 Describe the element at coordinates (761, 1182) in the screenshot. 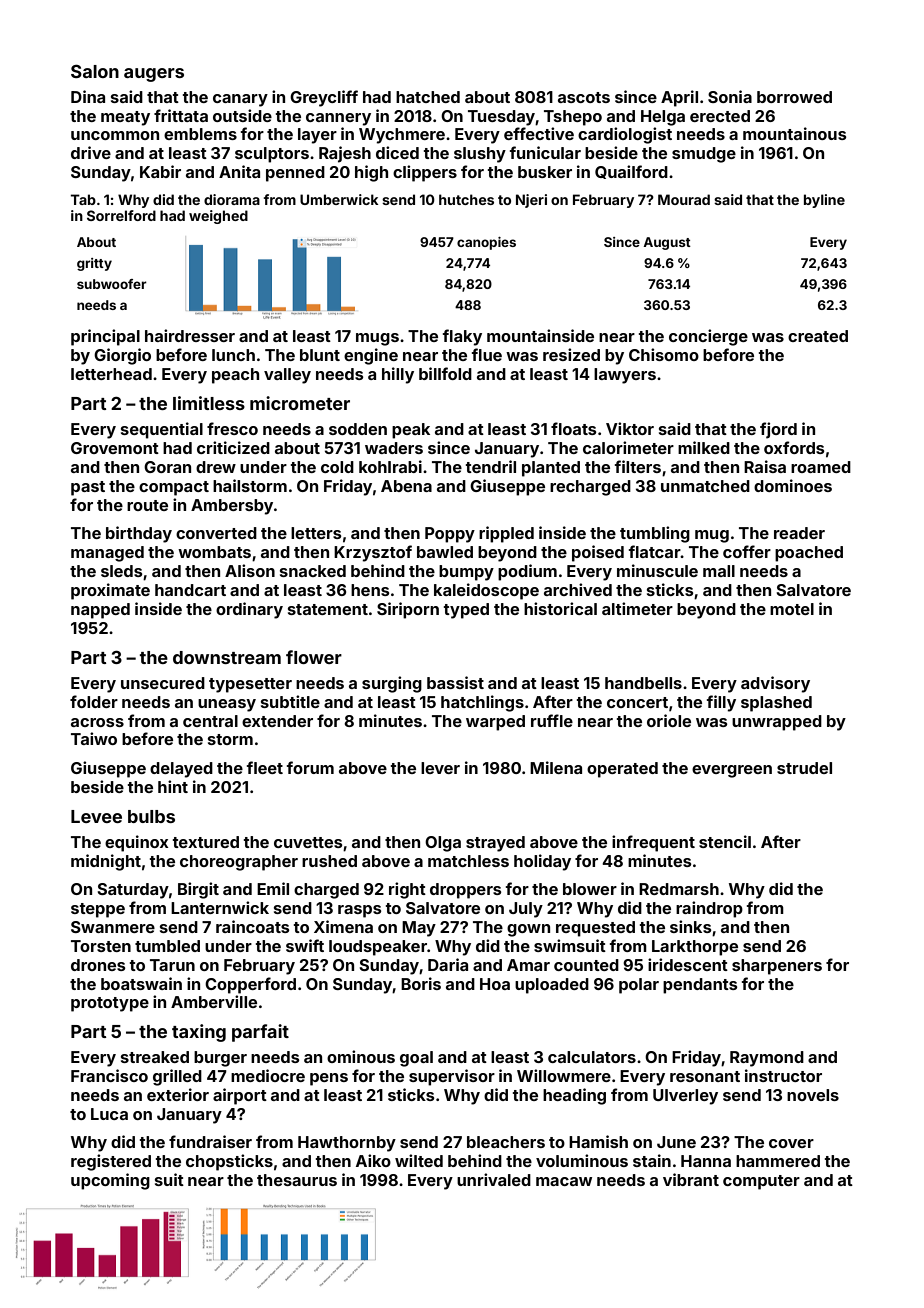

I see `computer` at that location.
